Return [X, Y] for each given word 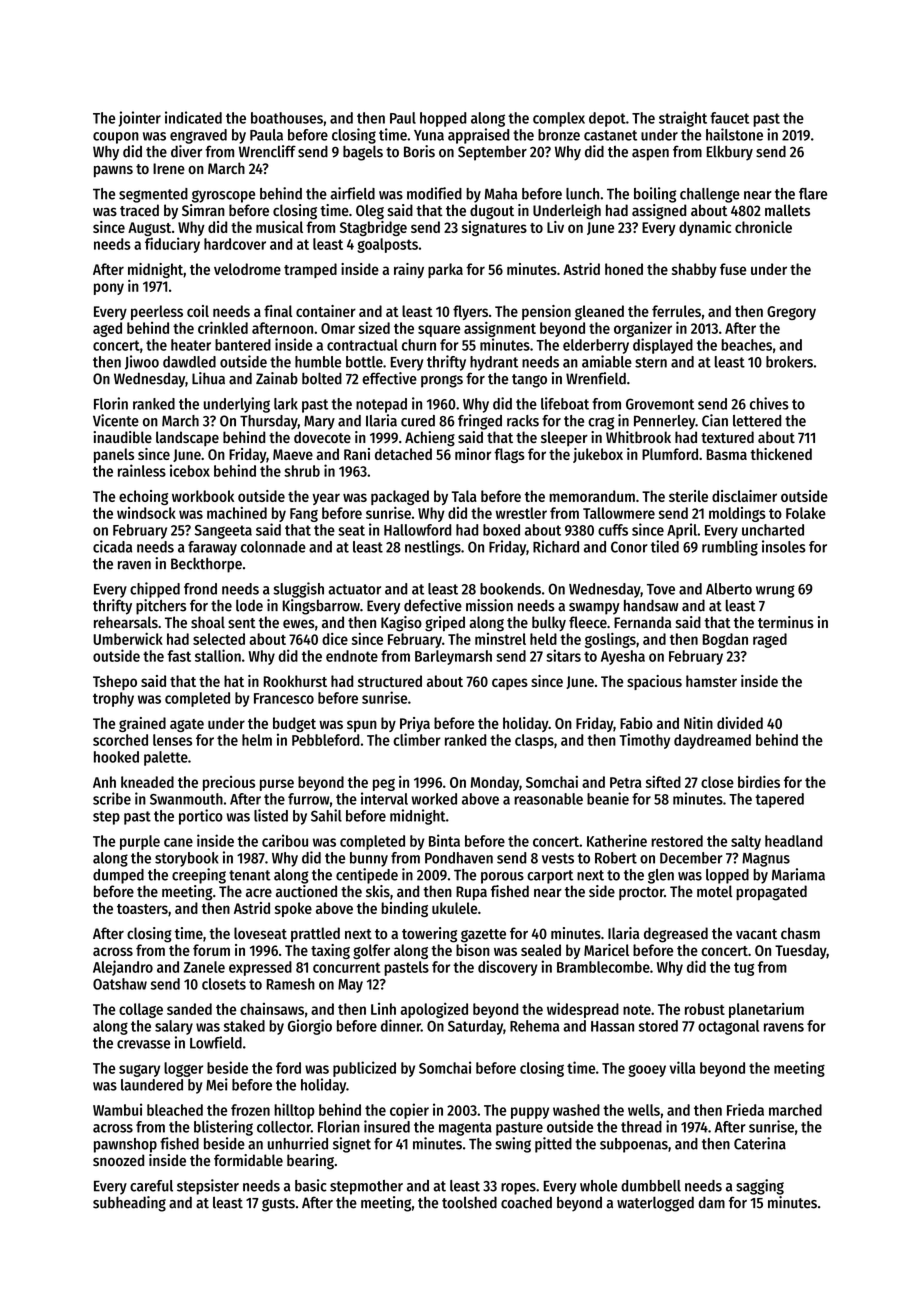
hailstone [734, 134]
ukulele [454, 908]
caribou [285, 840]
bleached [175, 1110]
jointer [139, 119]
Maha [501, 194]
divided [740, 723]
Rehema [534, 1026]
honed [624, 269]
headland [793, 841]
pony [109, 289]
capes [510, 684]
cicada [112, 546]
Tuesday [801, 951]
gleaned [599, 312]
